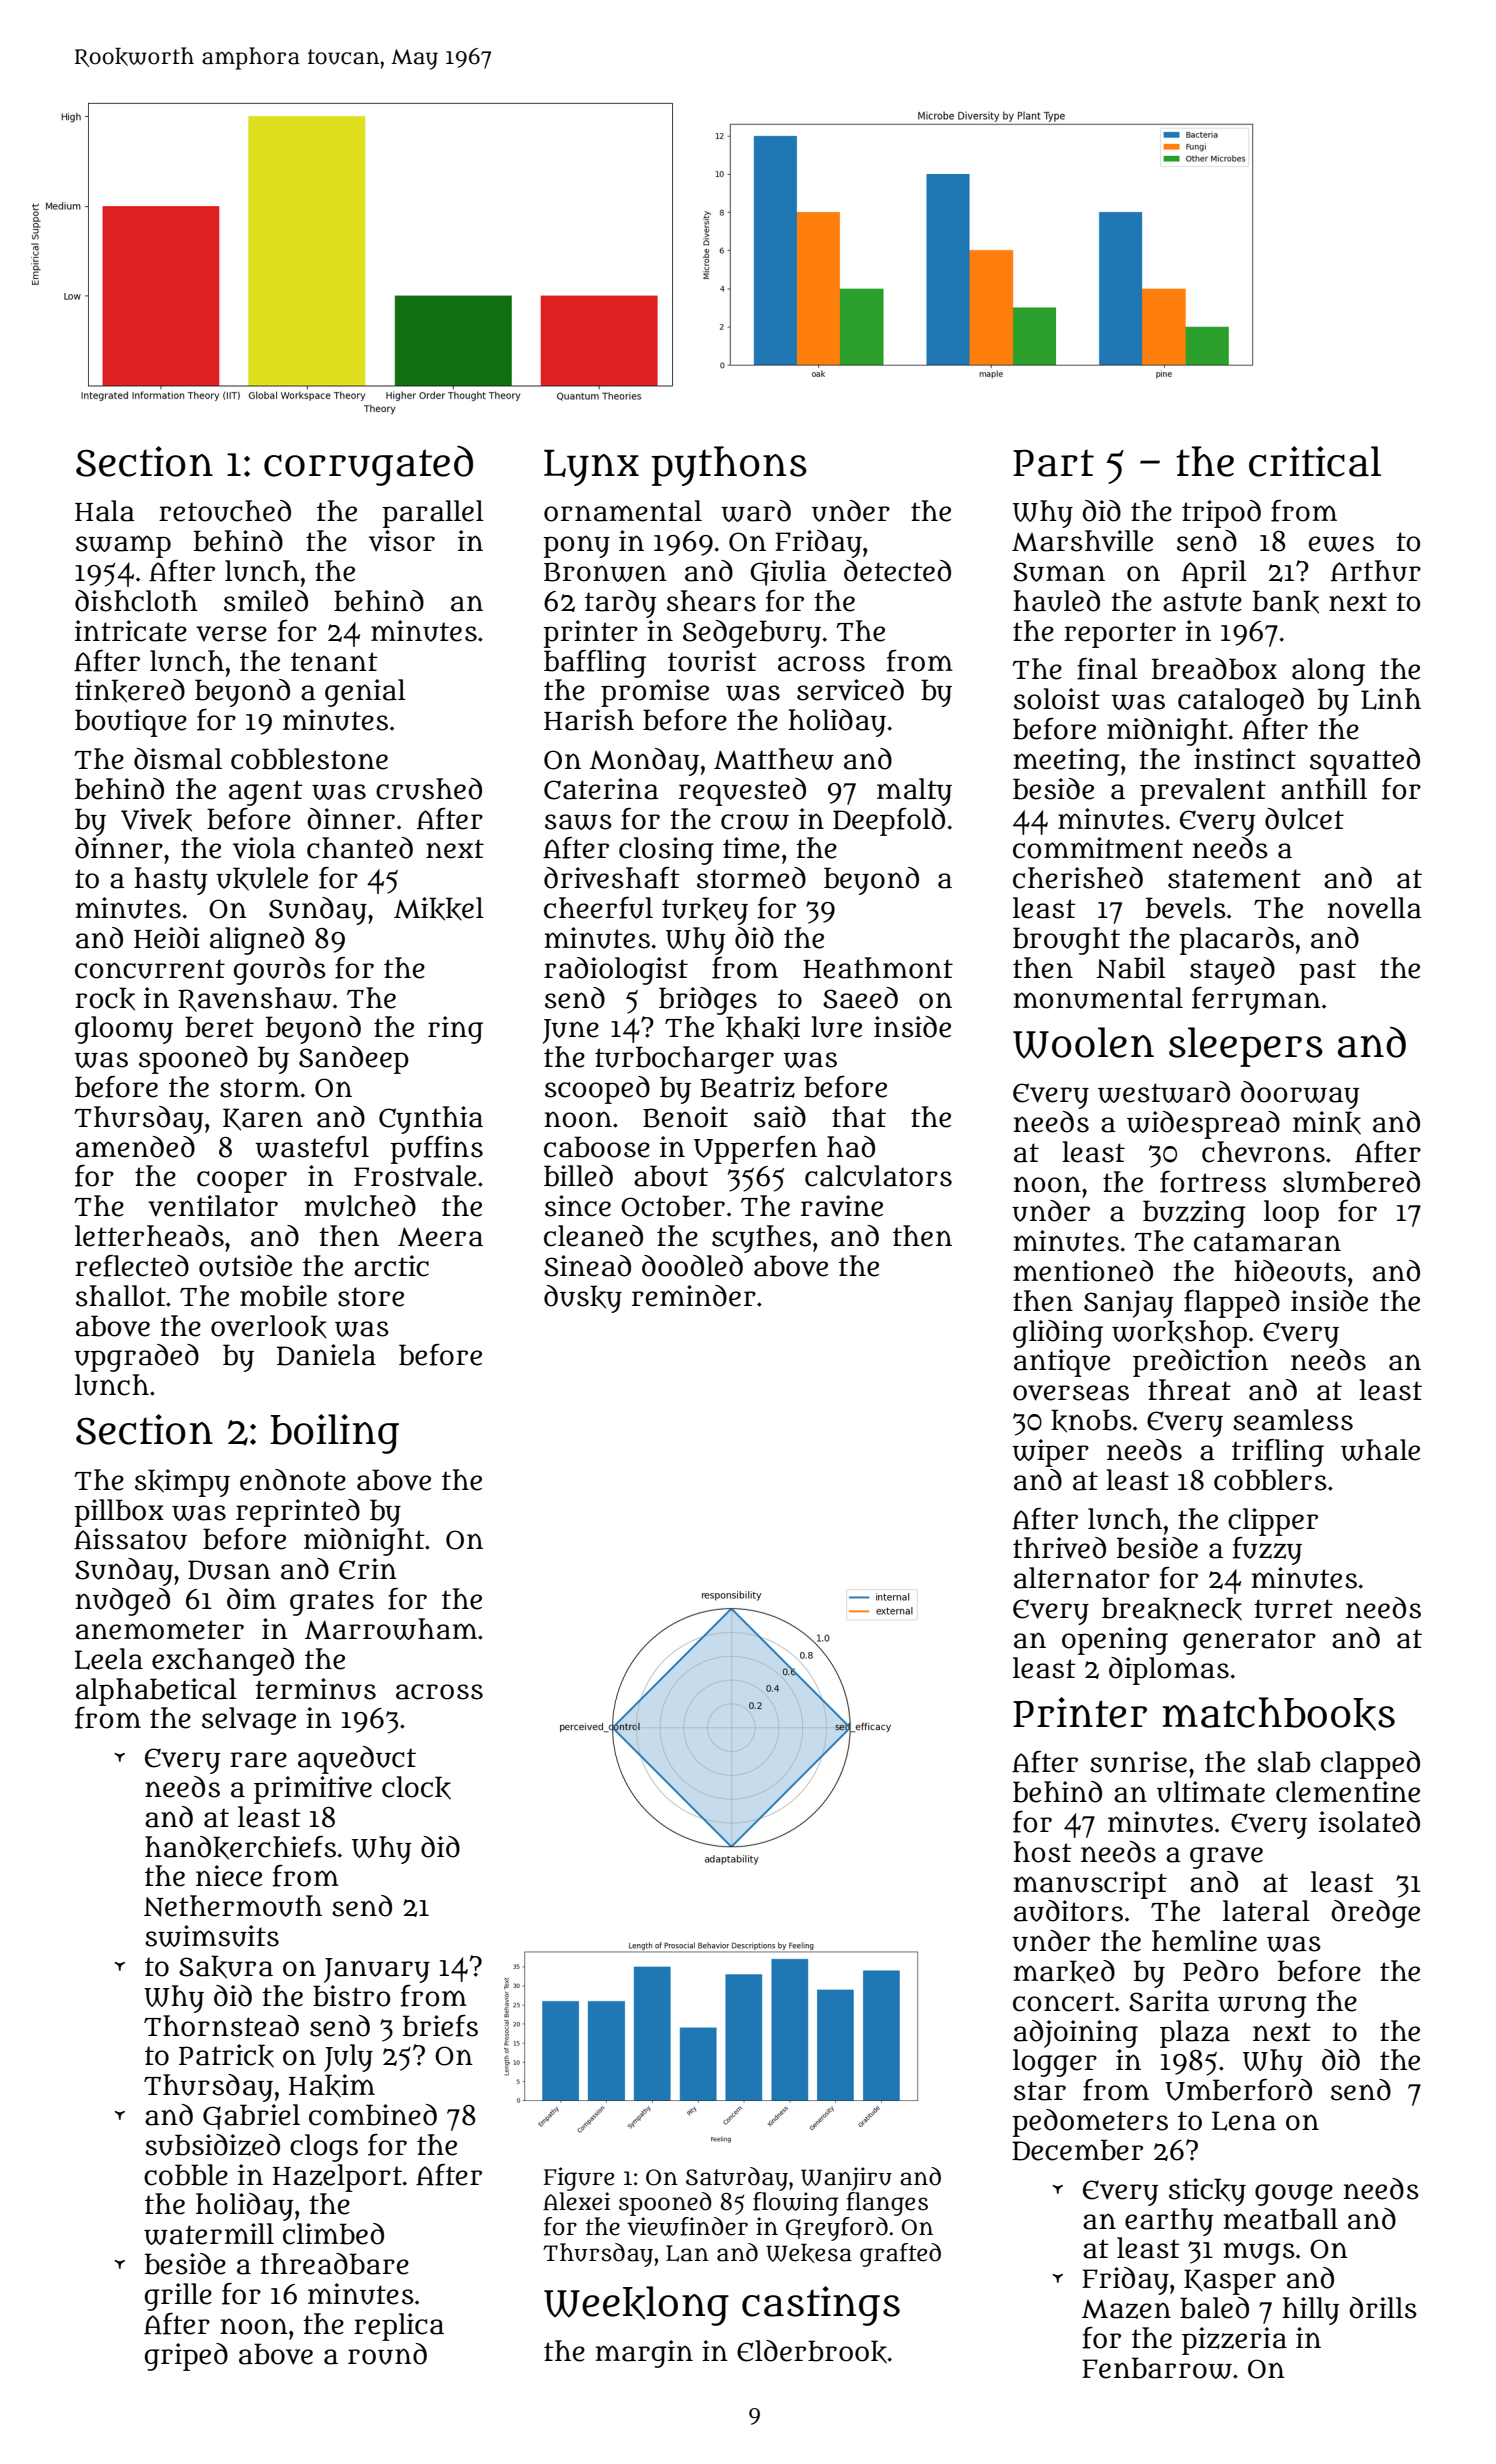  I want to click on Woolen, so click(1083, 1043).
